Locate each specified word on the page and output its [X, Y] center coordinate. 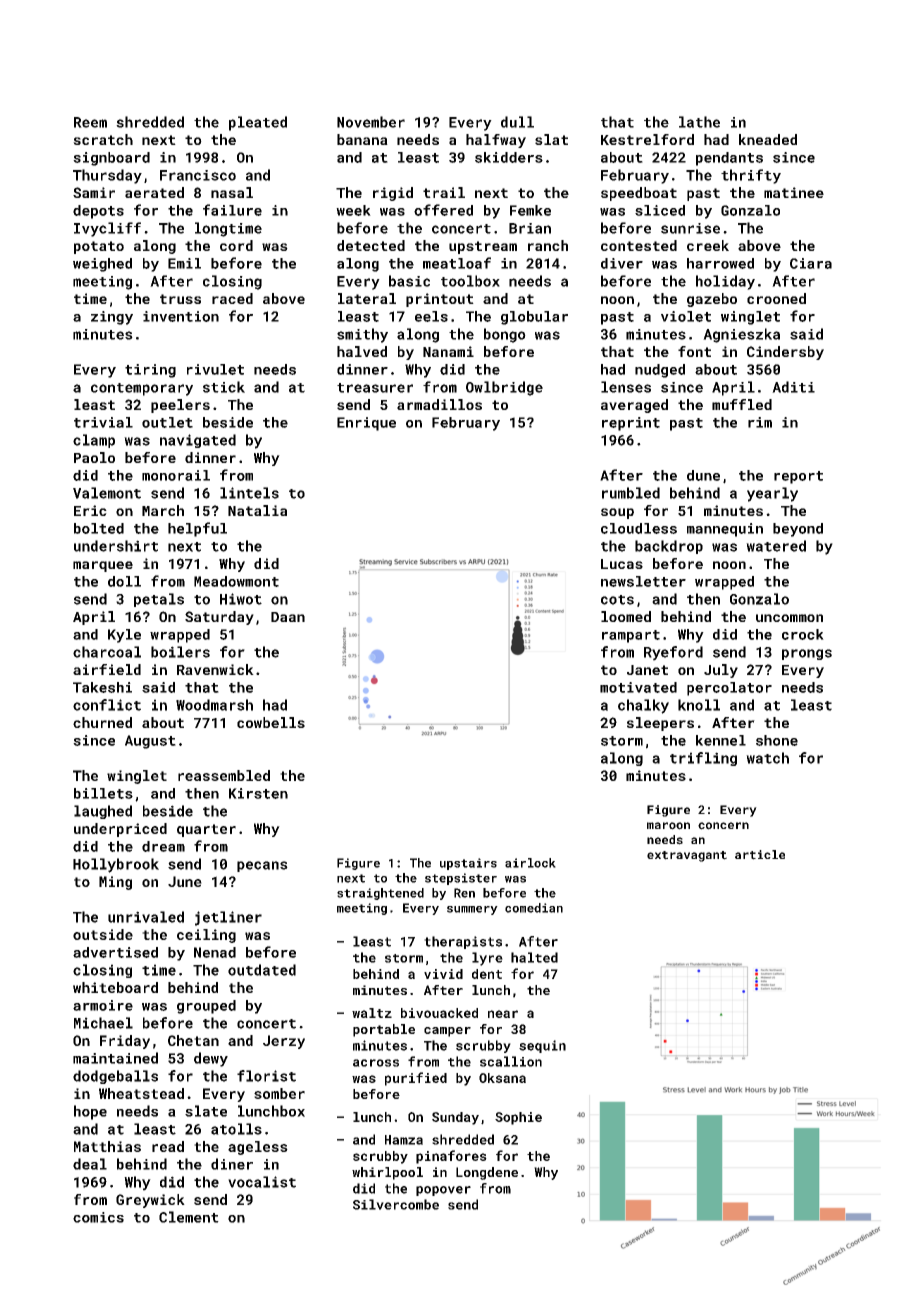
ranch [548, 245]
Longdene [487, 1173]
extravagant [687, 856]
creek [708, 245]
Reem [90, 122]
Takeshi [102, 687]
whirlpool [387, 1173]
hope [90, 1112]
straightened [380, 894]
